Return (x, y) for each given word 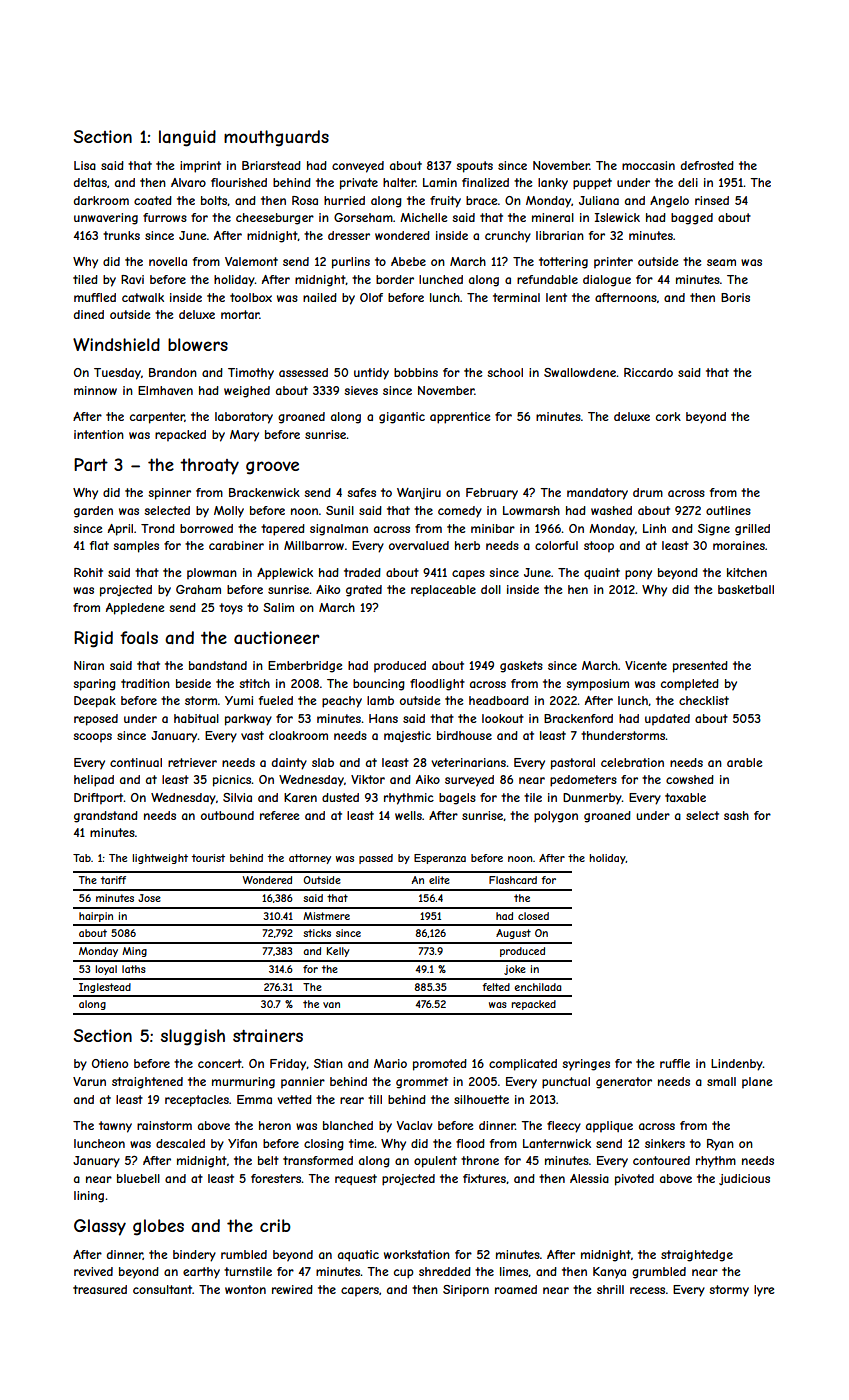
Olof (371, 297)
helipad (94, 781)
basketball (746, 589)
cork (668, 416)
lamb (380, 700)
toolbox (251, 297)
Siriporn (466, 1291)
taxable (685, 797)
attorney (310, 859)
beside (193, 683)
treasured (100, 1289)
